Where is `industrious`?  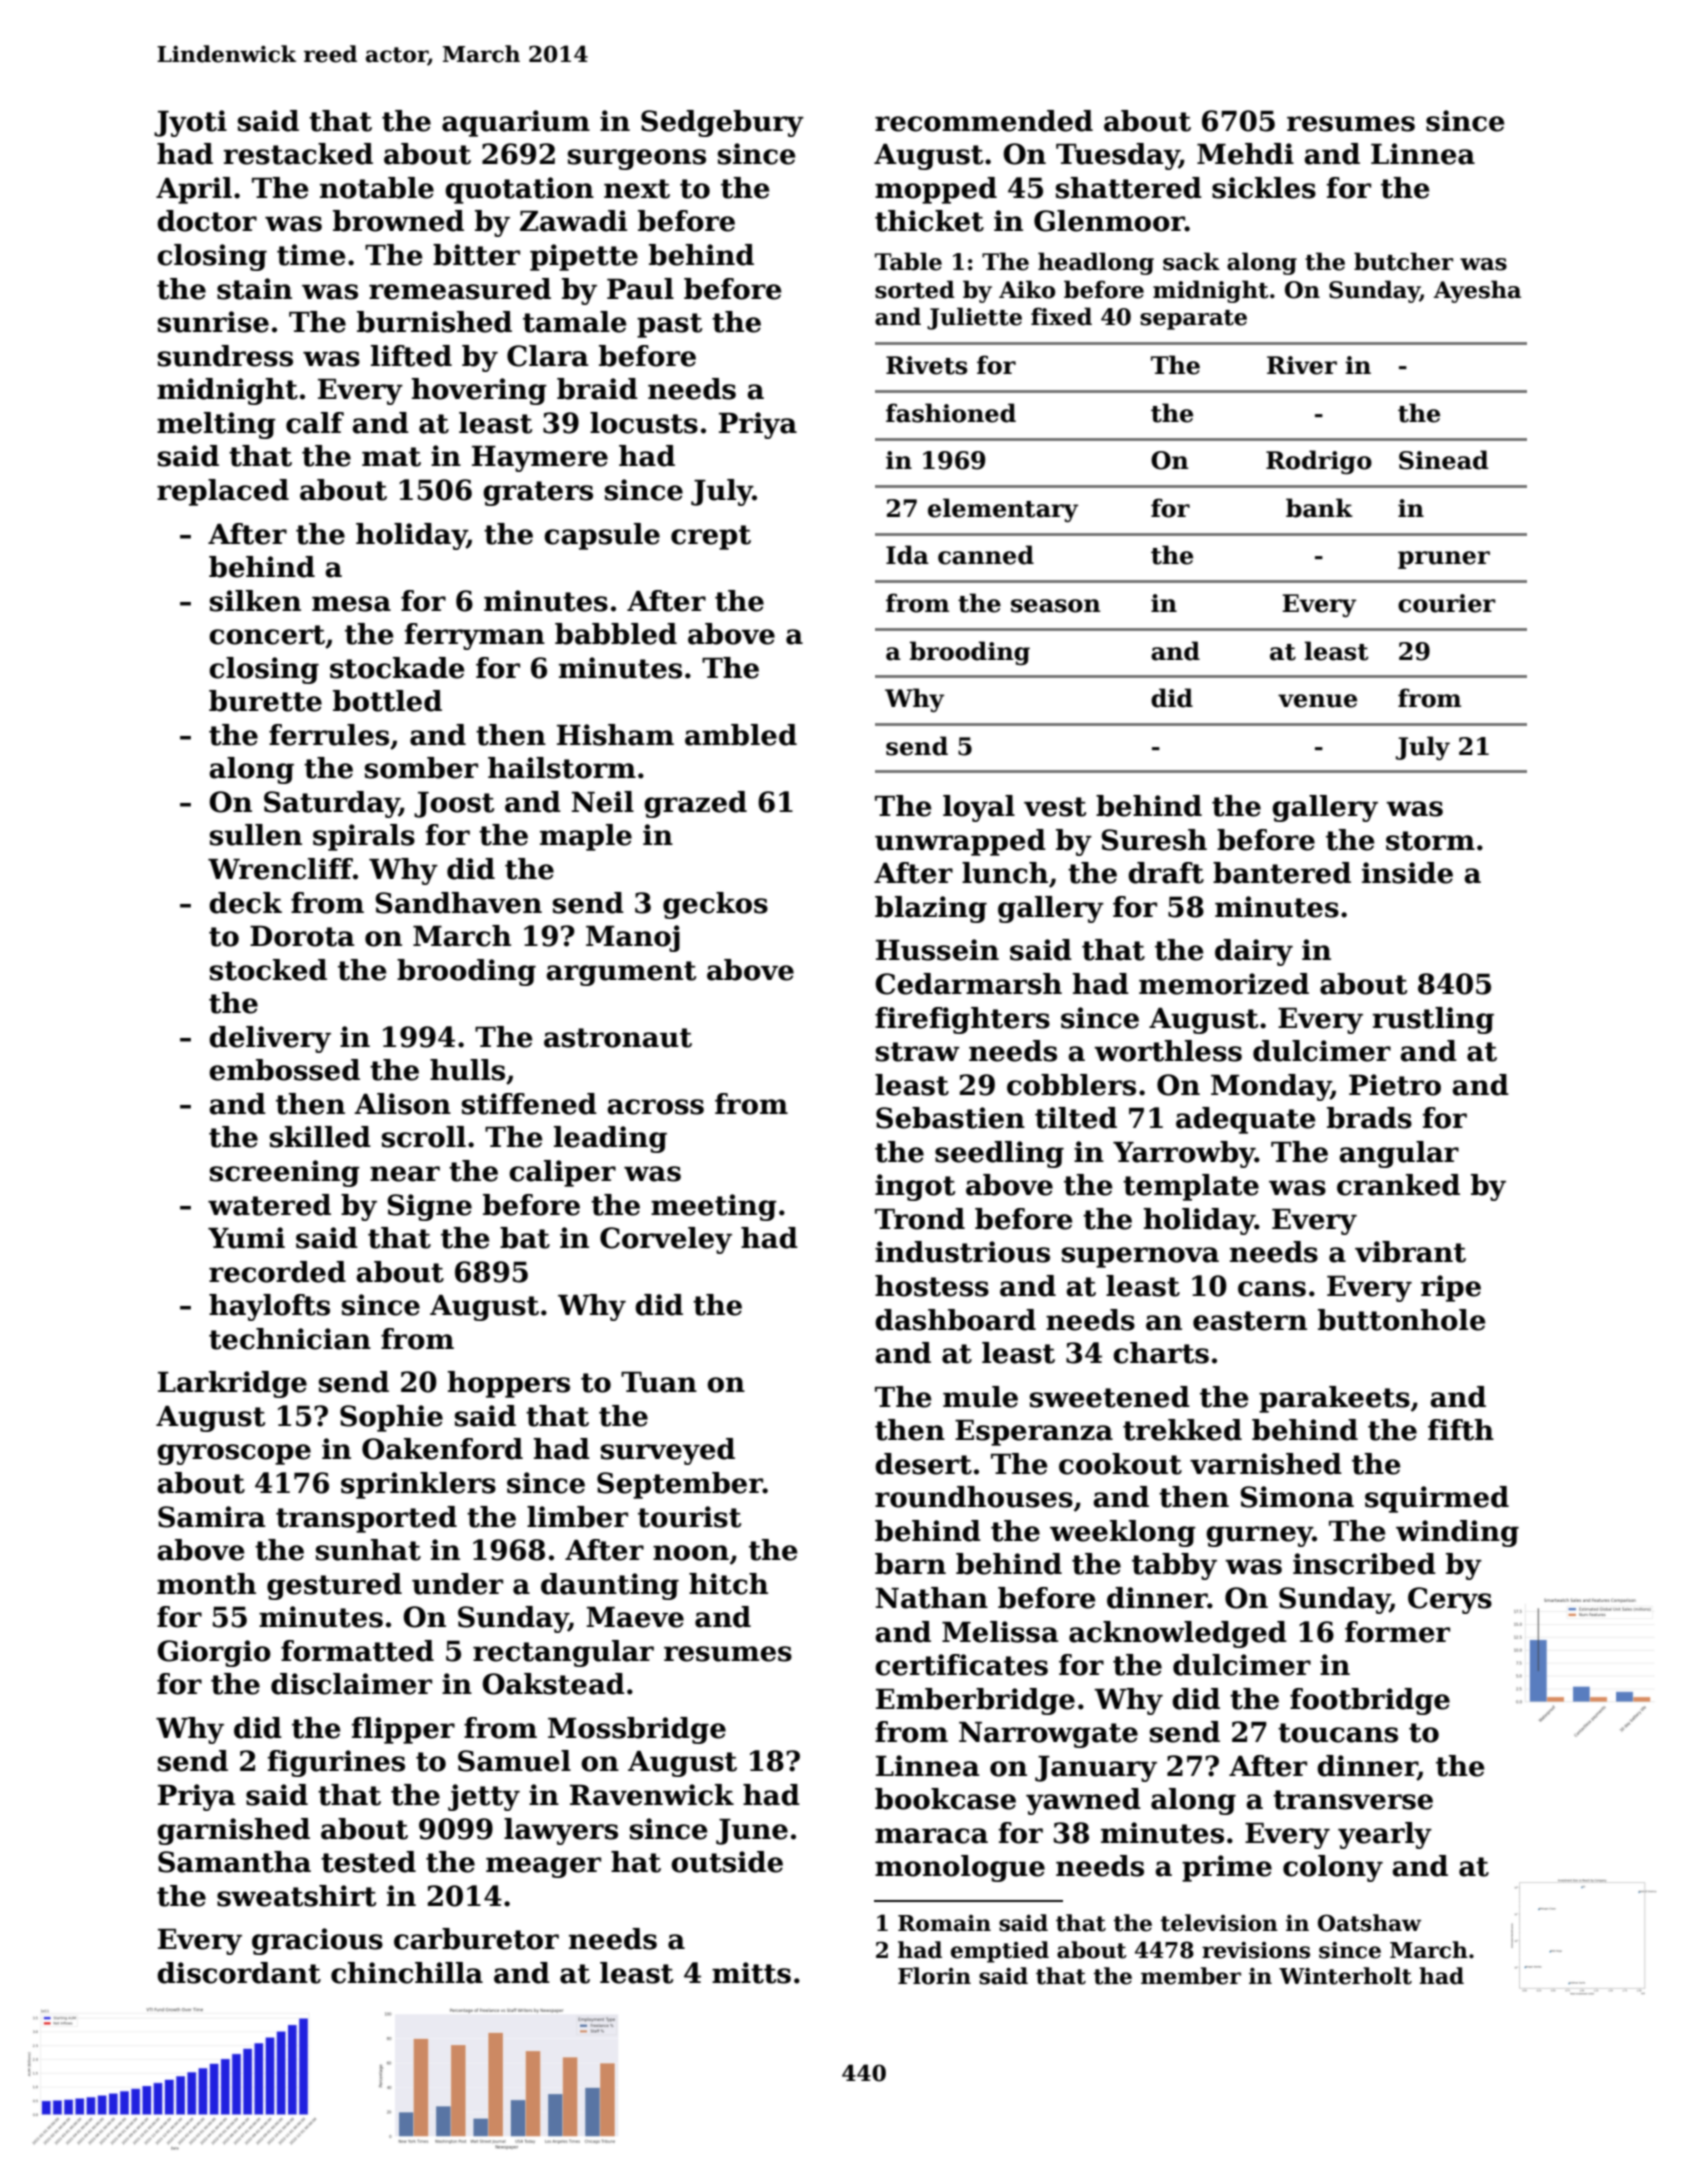
industrious is located at coordinates (962, 1252).
